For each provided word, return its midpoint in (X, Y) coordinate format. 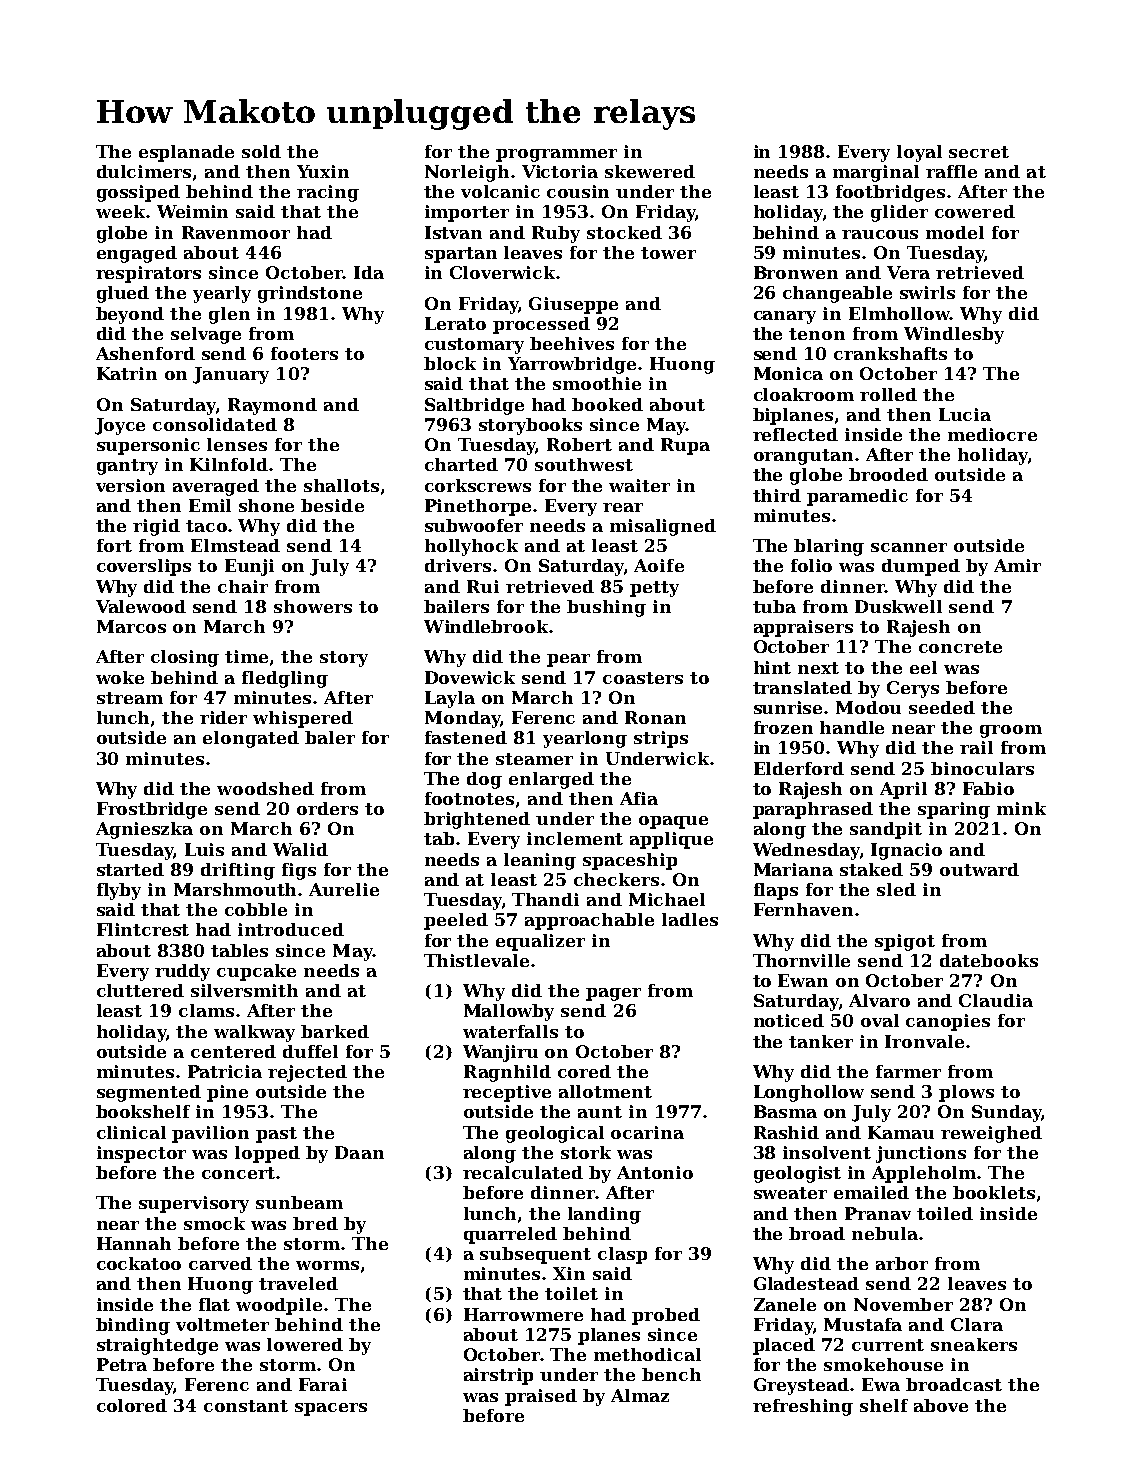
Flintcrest (143, 929)
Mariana (793, 869)
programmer (556, 155)
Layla (450, 699)
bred (315, 1223)
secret (979, 152)
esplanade (186, 153)
